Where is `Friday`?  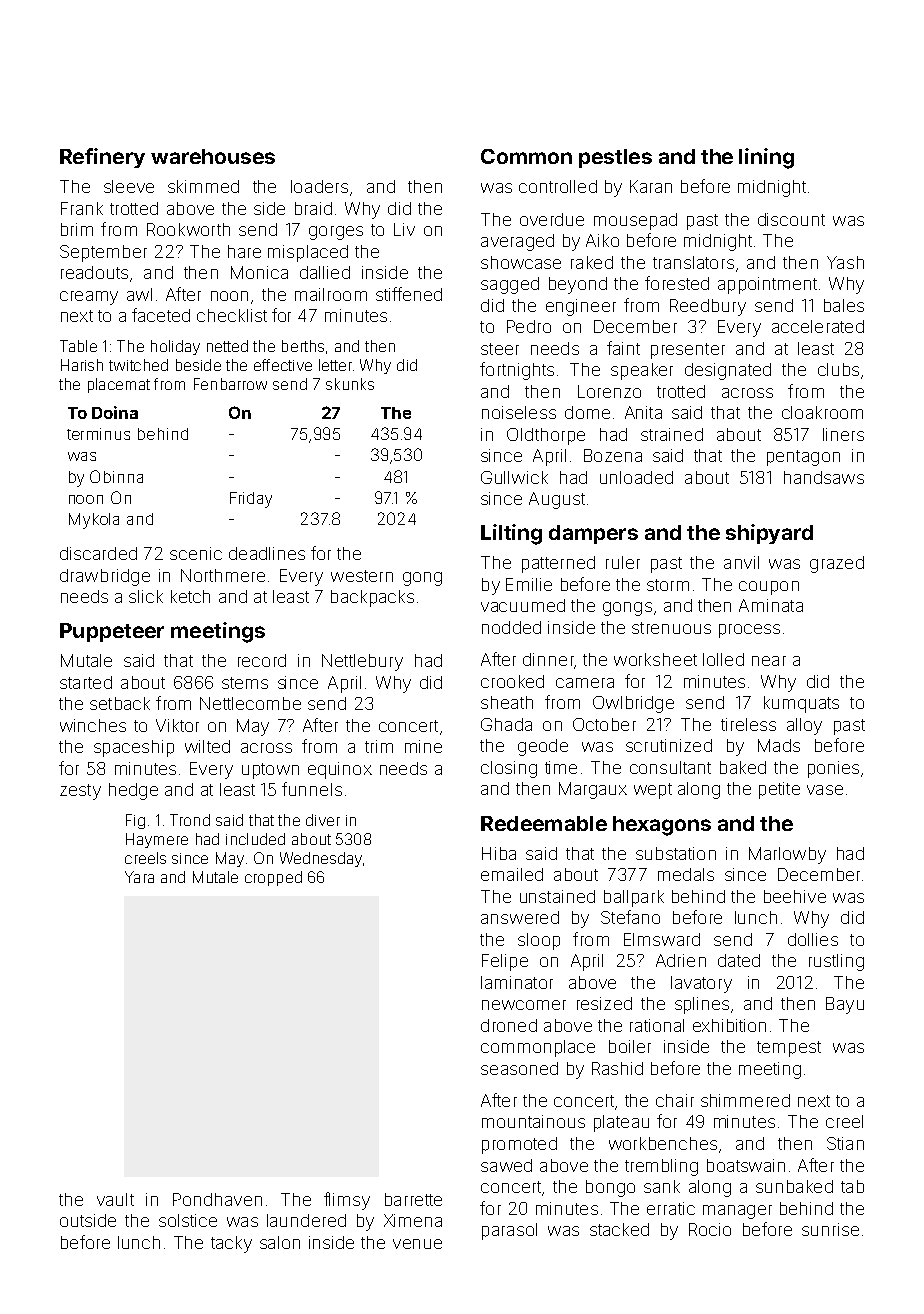 Friday is located at coordinates (251, 500).
